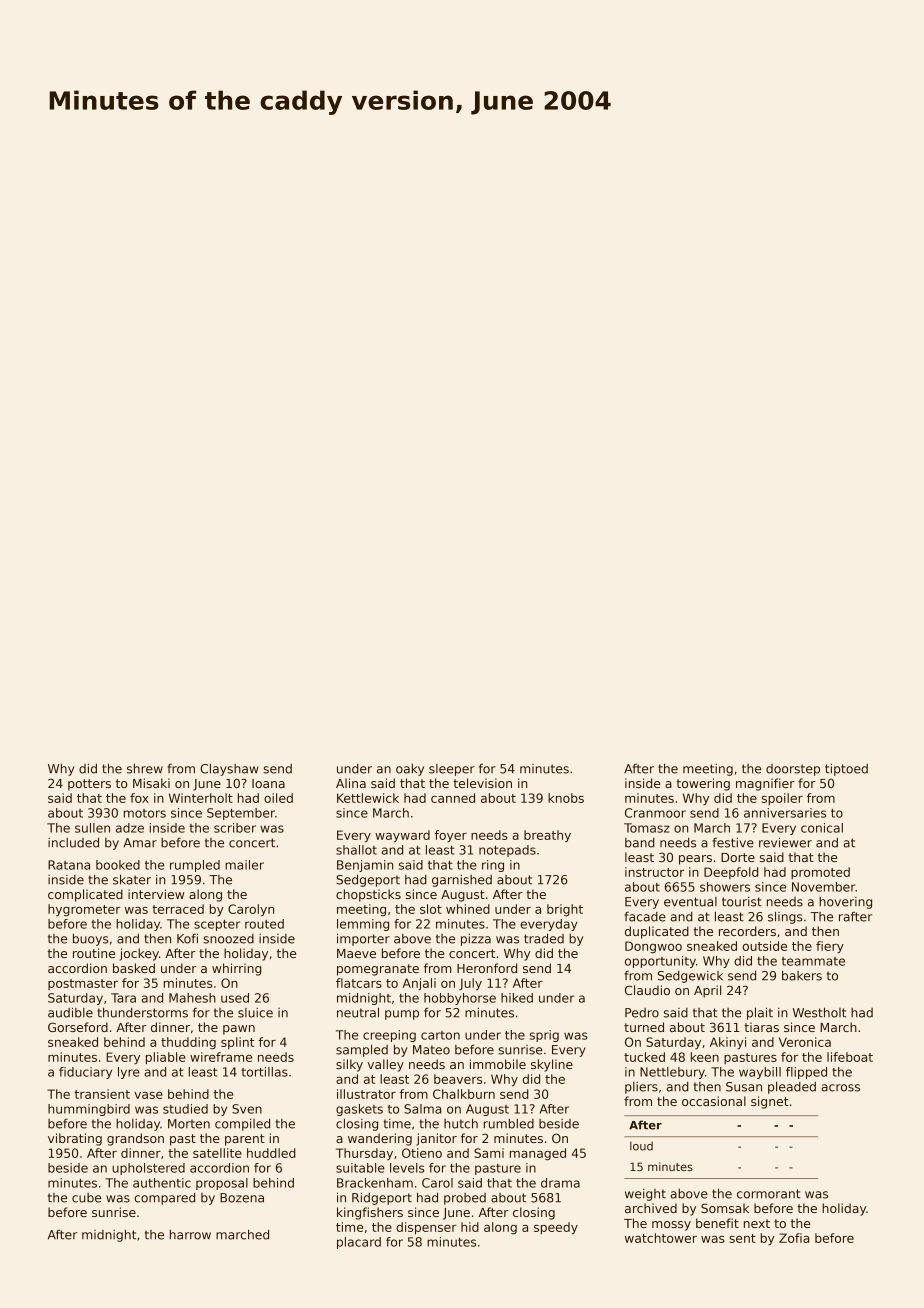 The width and height of the screenshot is (924, 1308). What do you see at coordinates (85, 1073) in the screenshot?
I see `fiduciary` at bounding box center [85, 1073].
